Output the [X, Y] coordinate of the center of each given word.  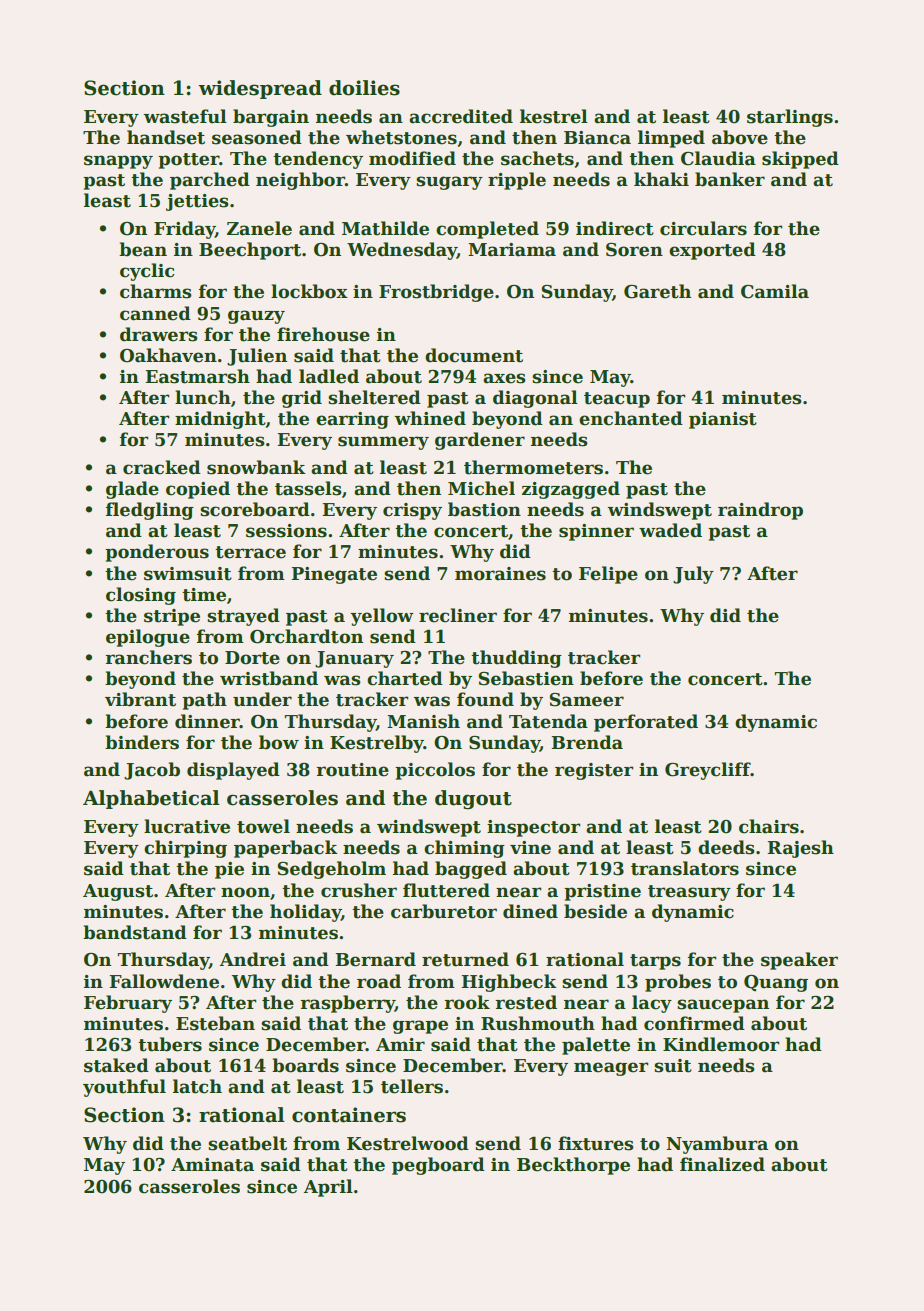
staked [116, 1065]
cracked [162, 467]
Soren [634, 250]
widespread [260, 89]
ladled [329, 376]
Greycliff [708, 771]
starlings [790, 118]
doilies [364, 88]
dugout [473, 799]
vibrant [140, 699]
